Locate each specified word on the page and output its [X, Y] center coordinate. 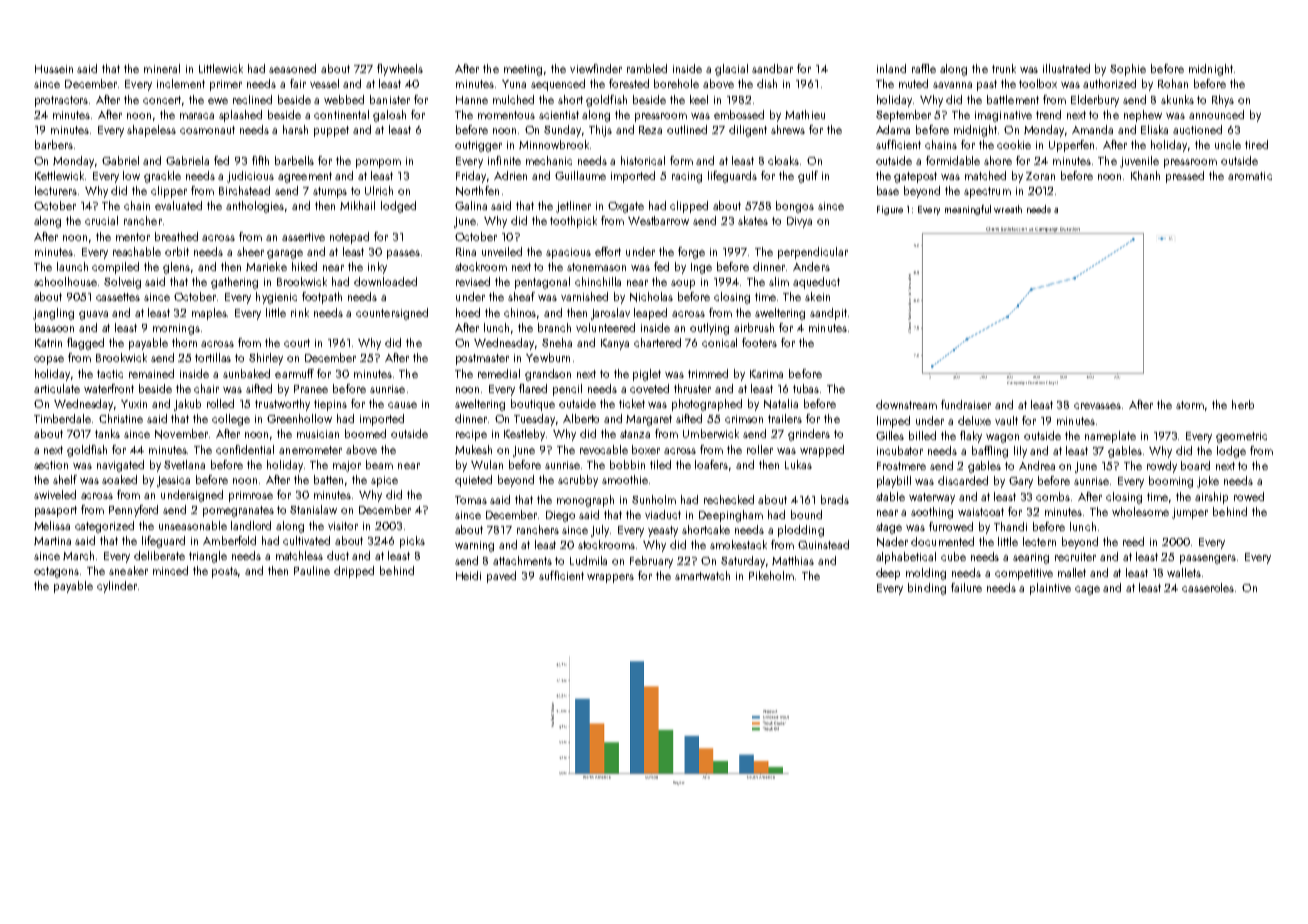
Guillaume [580, 175]
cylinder [117, 587]
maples [210, 314]
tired [1256, 144]
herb [1243, 404]
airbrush [754, 327]
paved [501, 577]
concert [162, 100]
